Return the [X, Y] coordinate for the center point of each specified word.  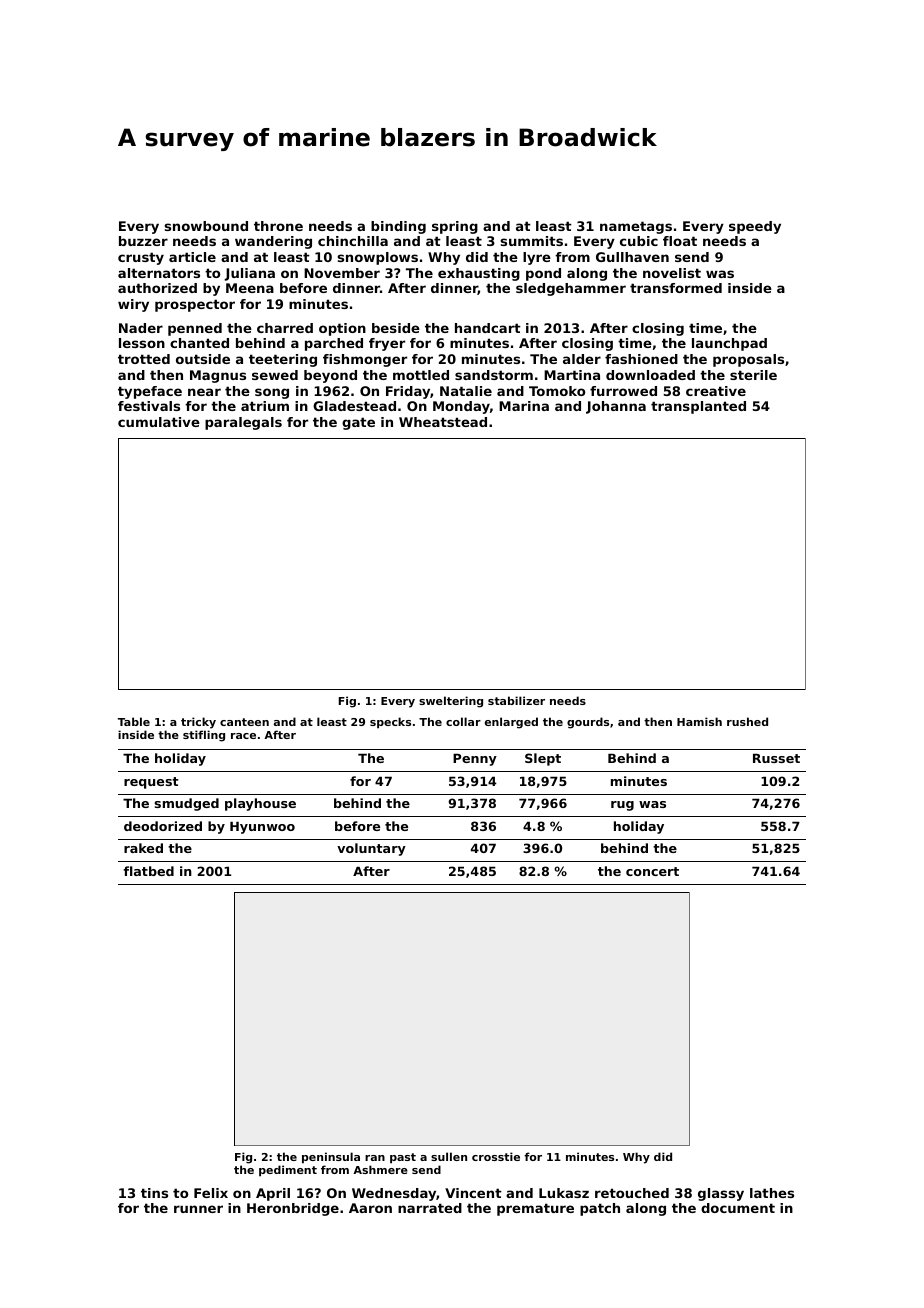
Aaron [370, 1208]
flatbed [149, 871]
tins [154, 1193]
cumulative [159, 422]
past [403, 1158]
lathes [772, 1193]
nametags [636, 227]
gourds [588, 723]
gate [358, 423]
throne [278, 226]
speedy [755, 227]
